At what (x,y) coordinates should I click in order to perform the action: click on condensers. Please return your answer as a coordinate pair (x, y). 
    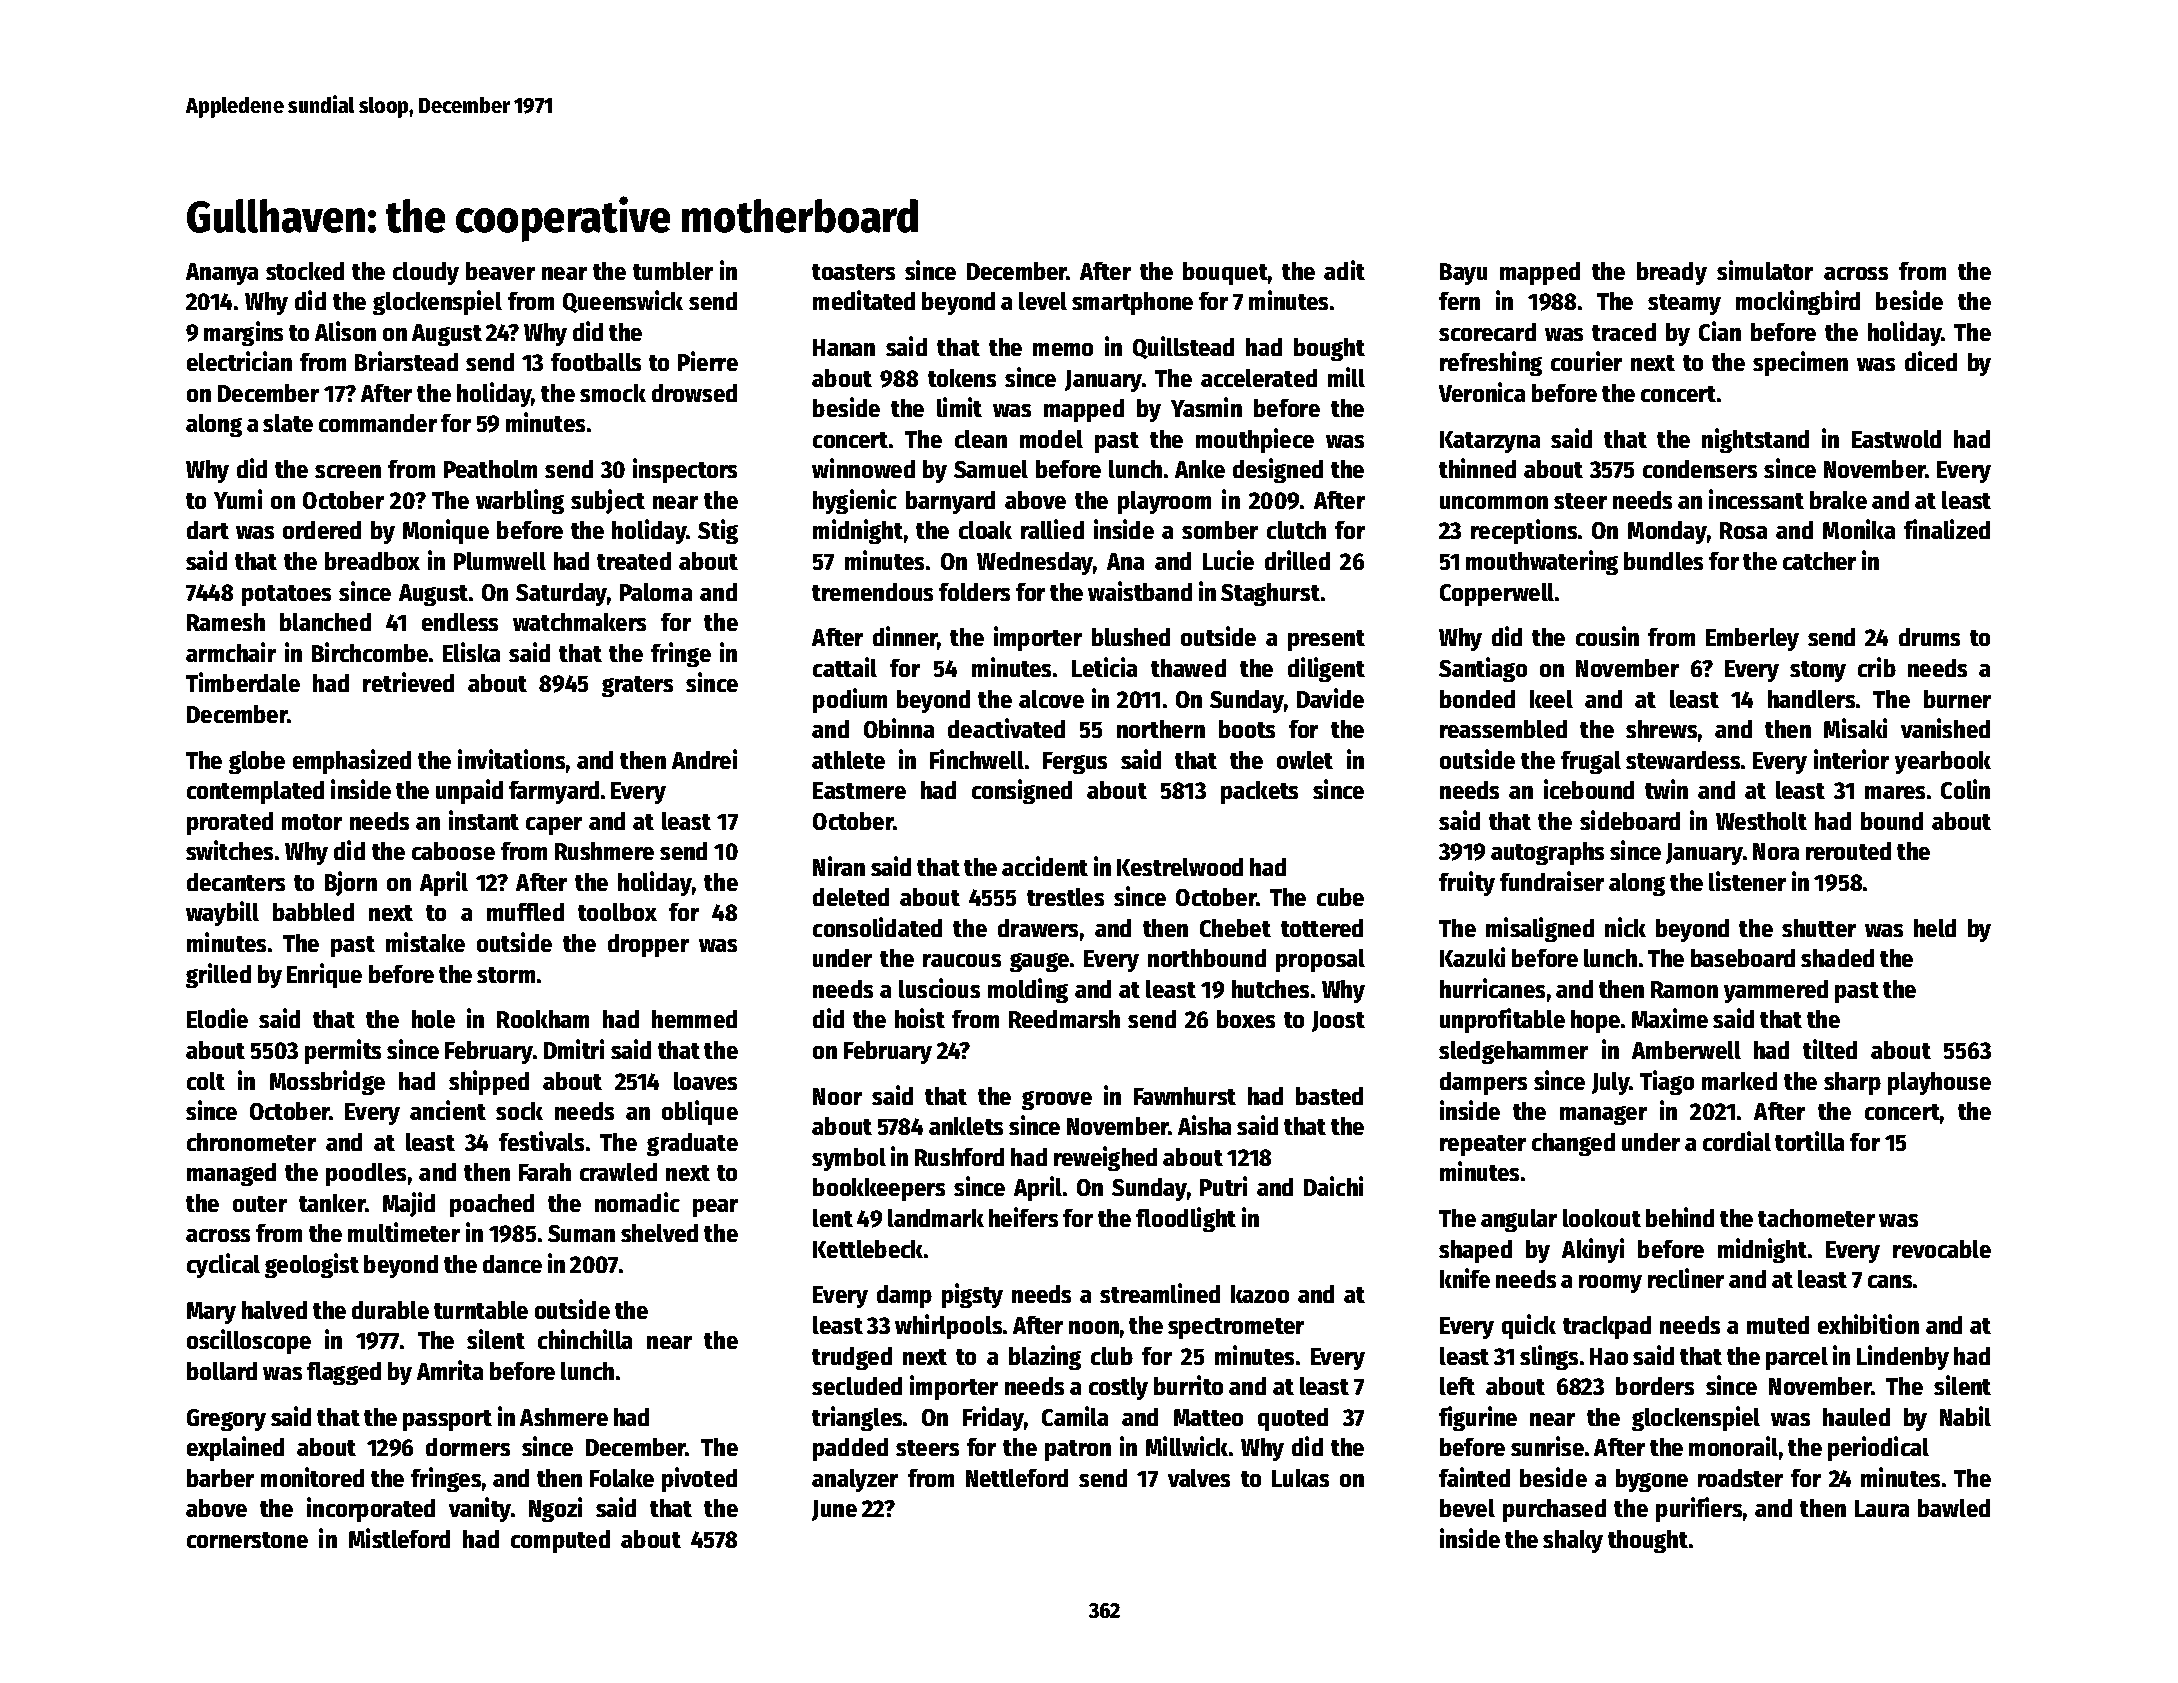
    Looking at the image, I should click on (1700, 469).
